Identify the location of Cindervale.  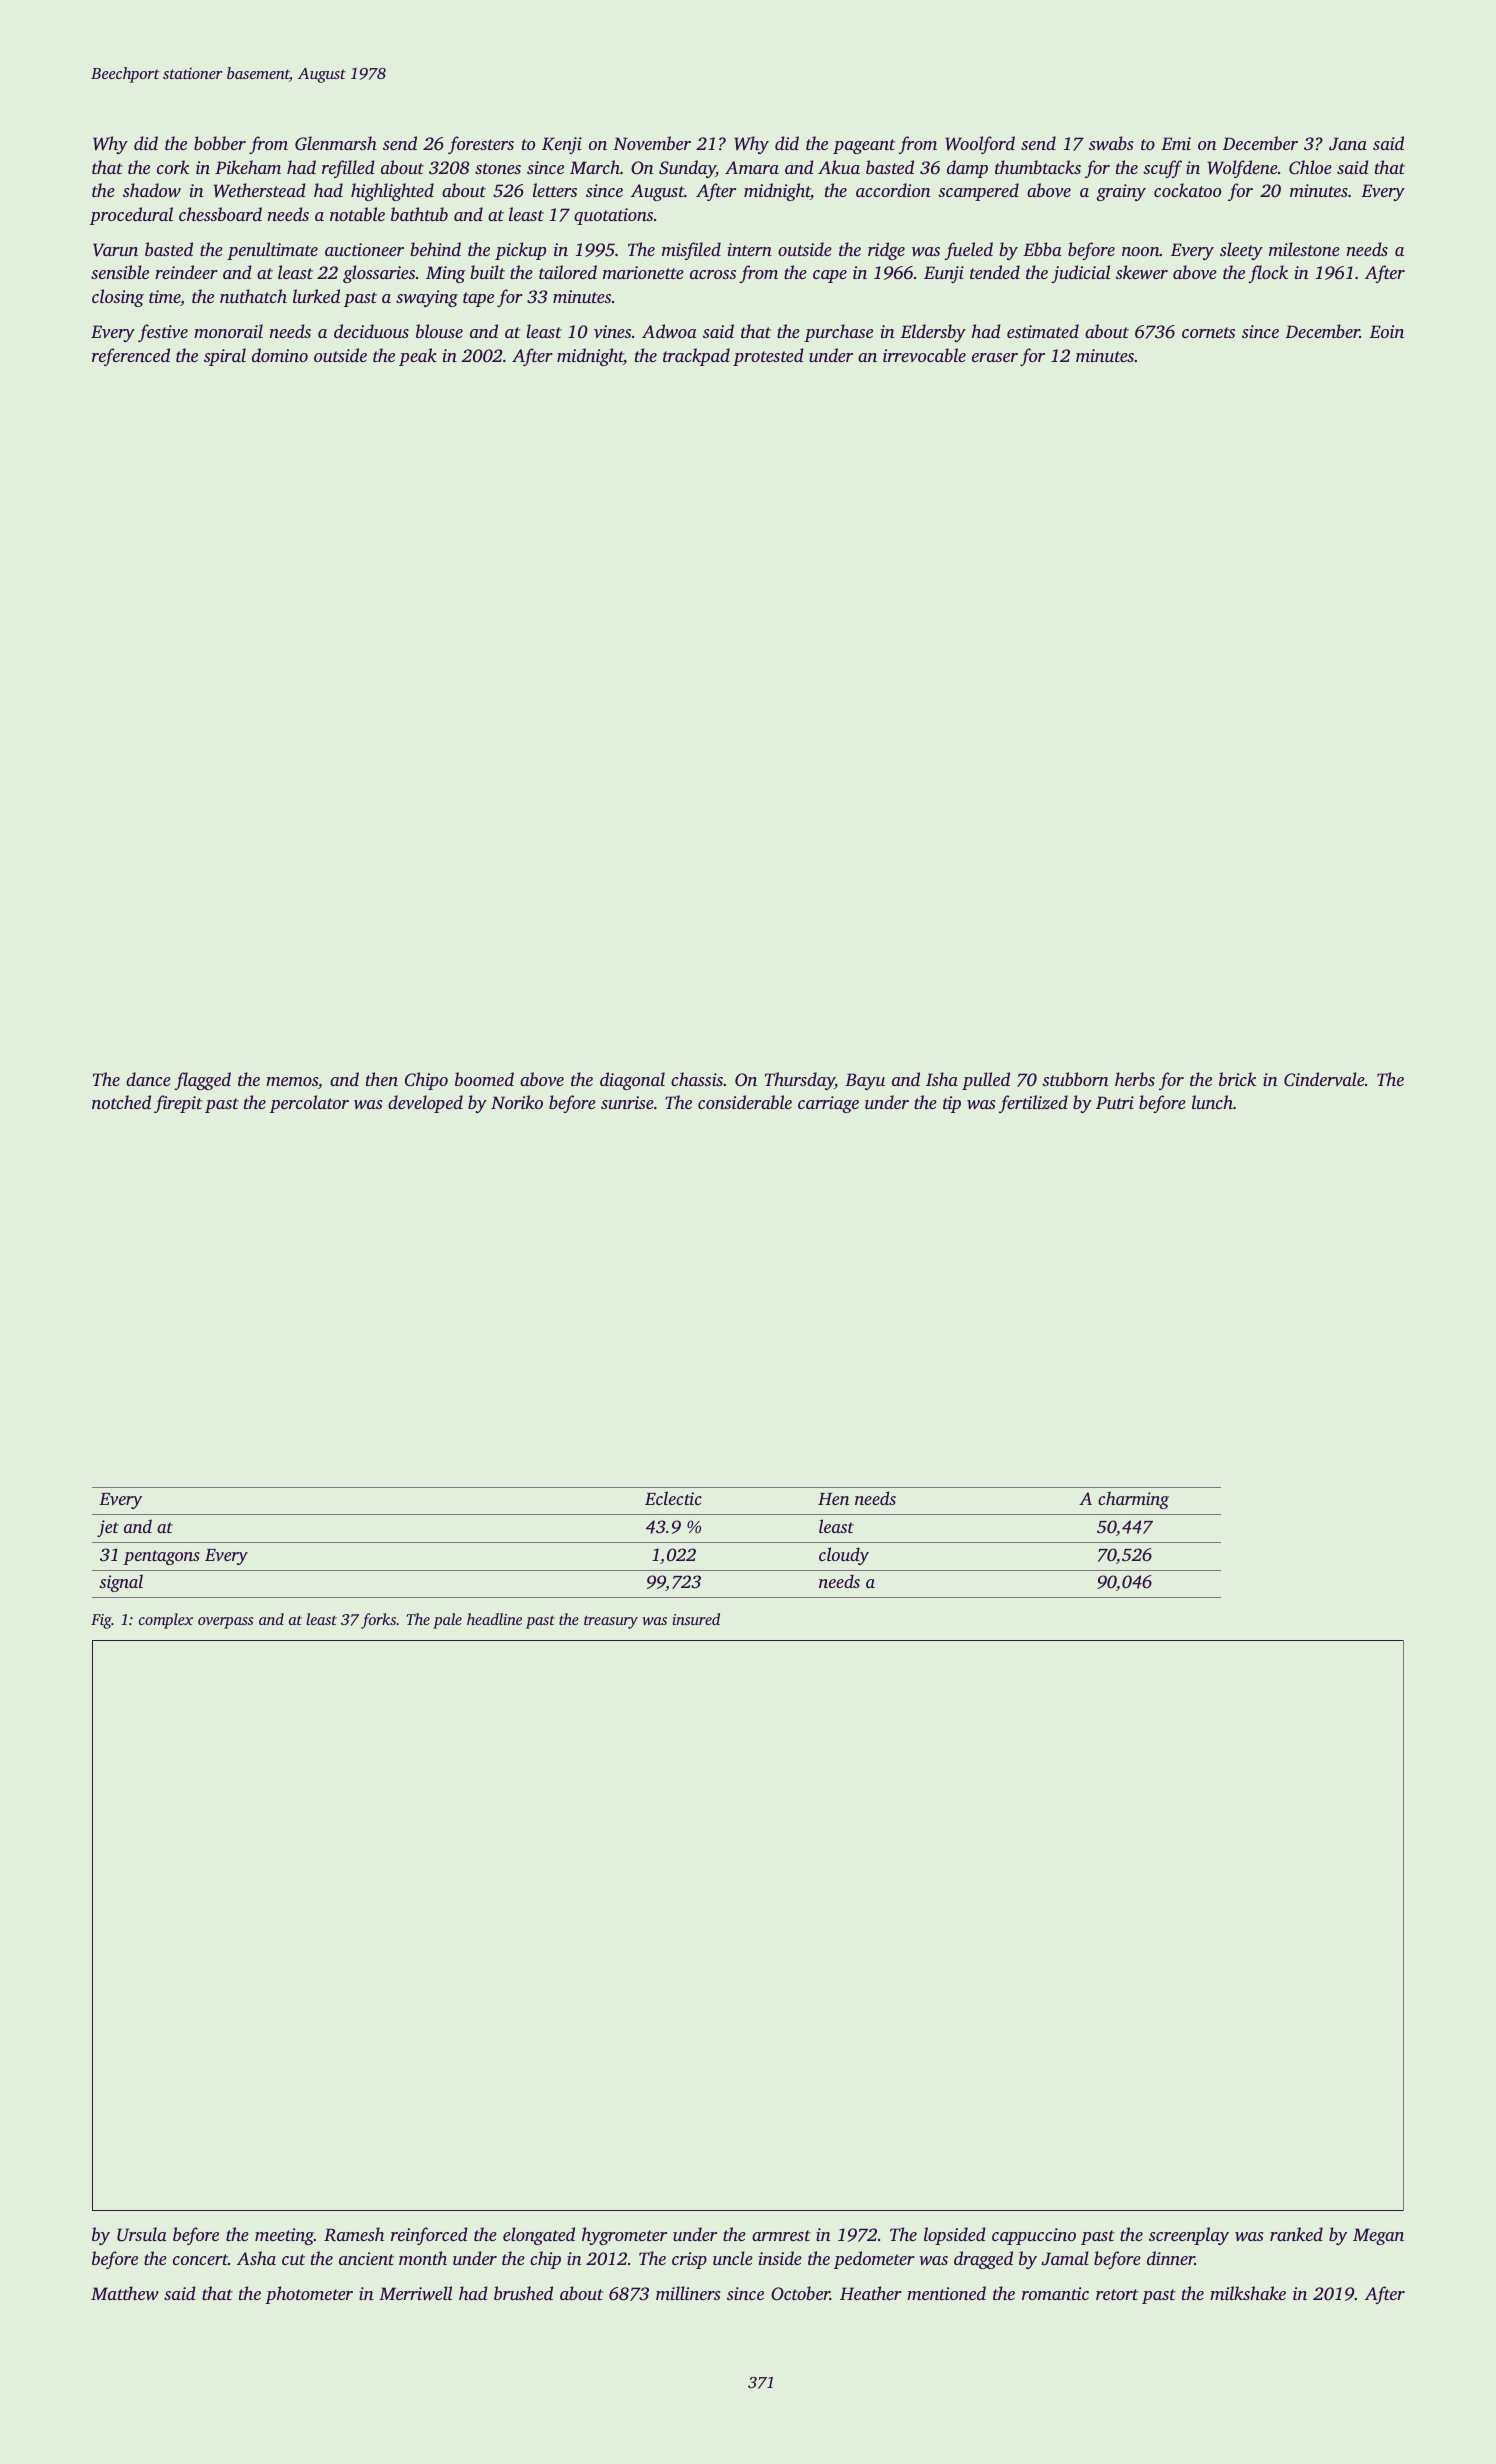
(1324, 1079).
